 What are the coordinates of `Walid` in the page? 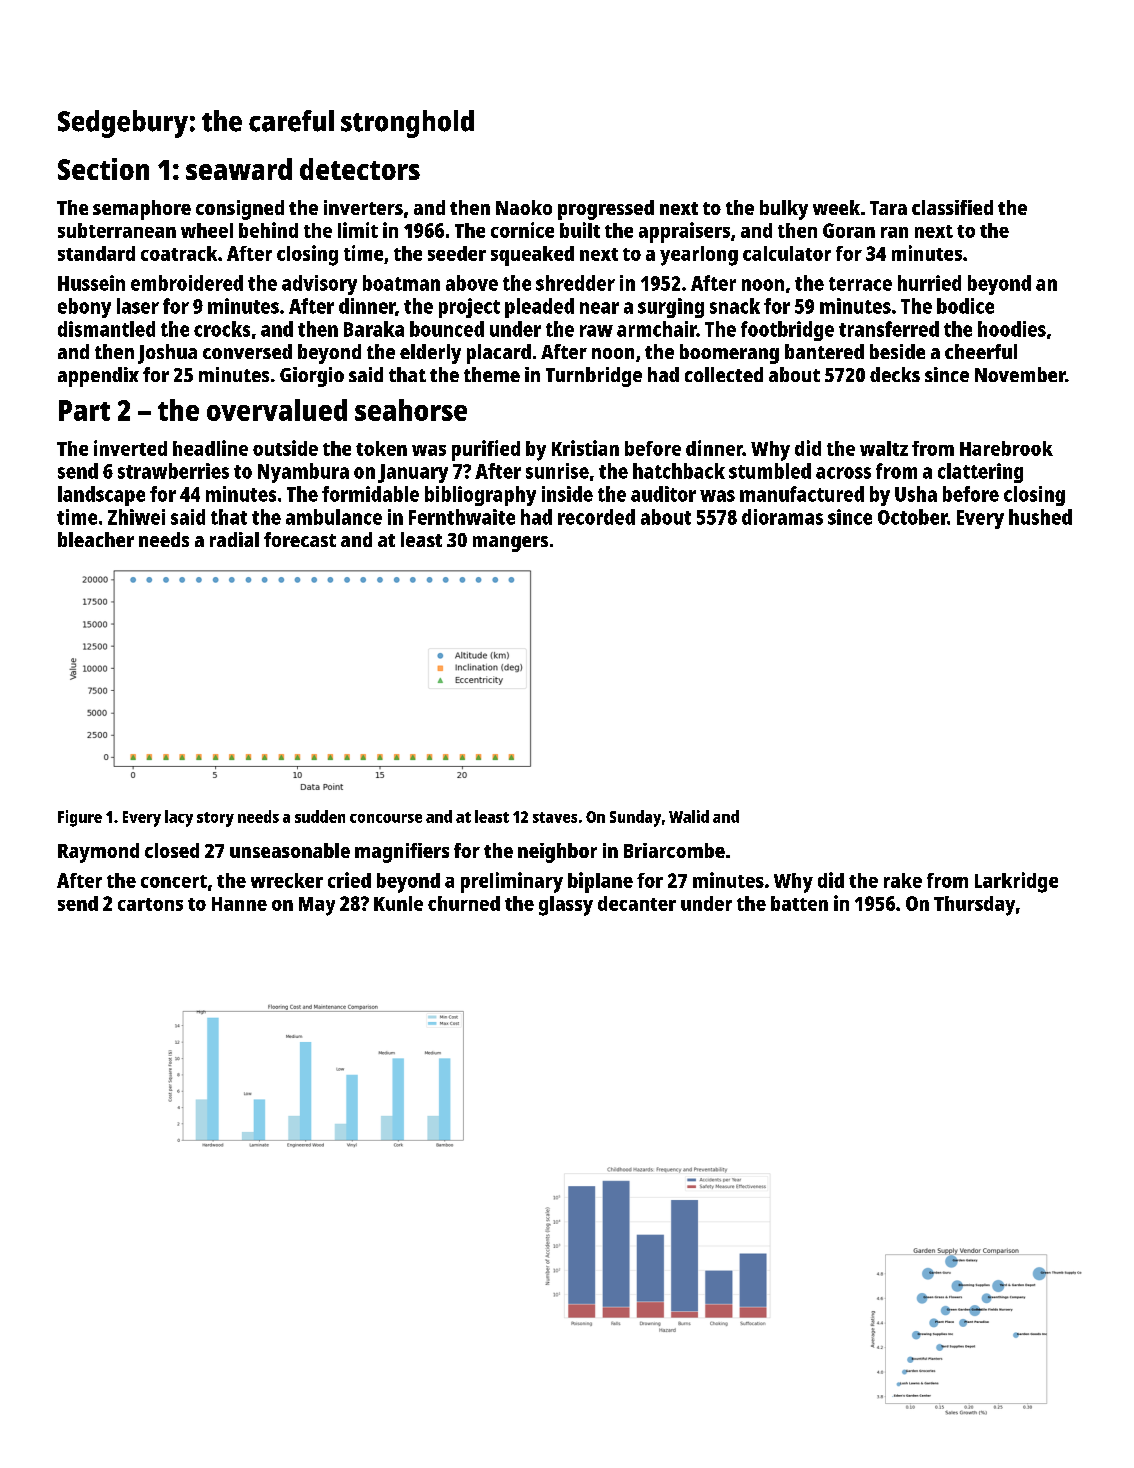 It's located at (689, 816).
